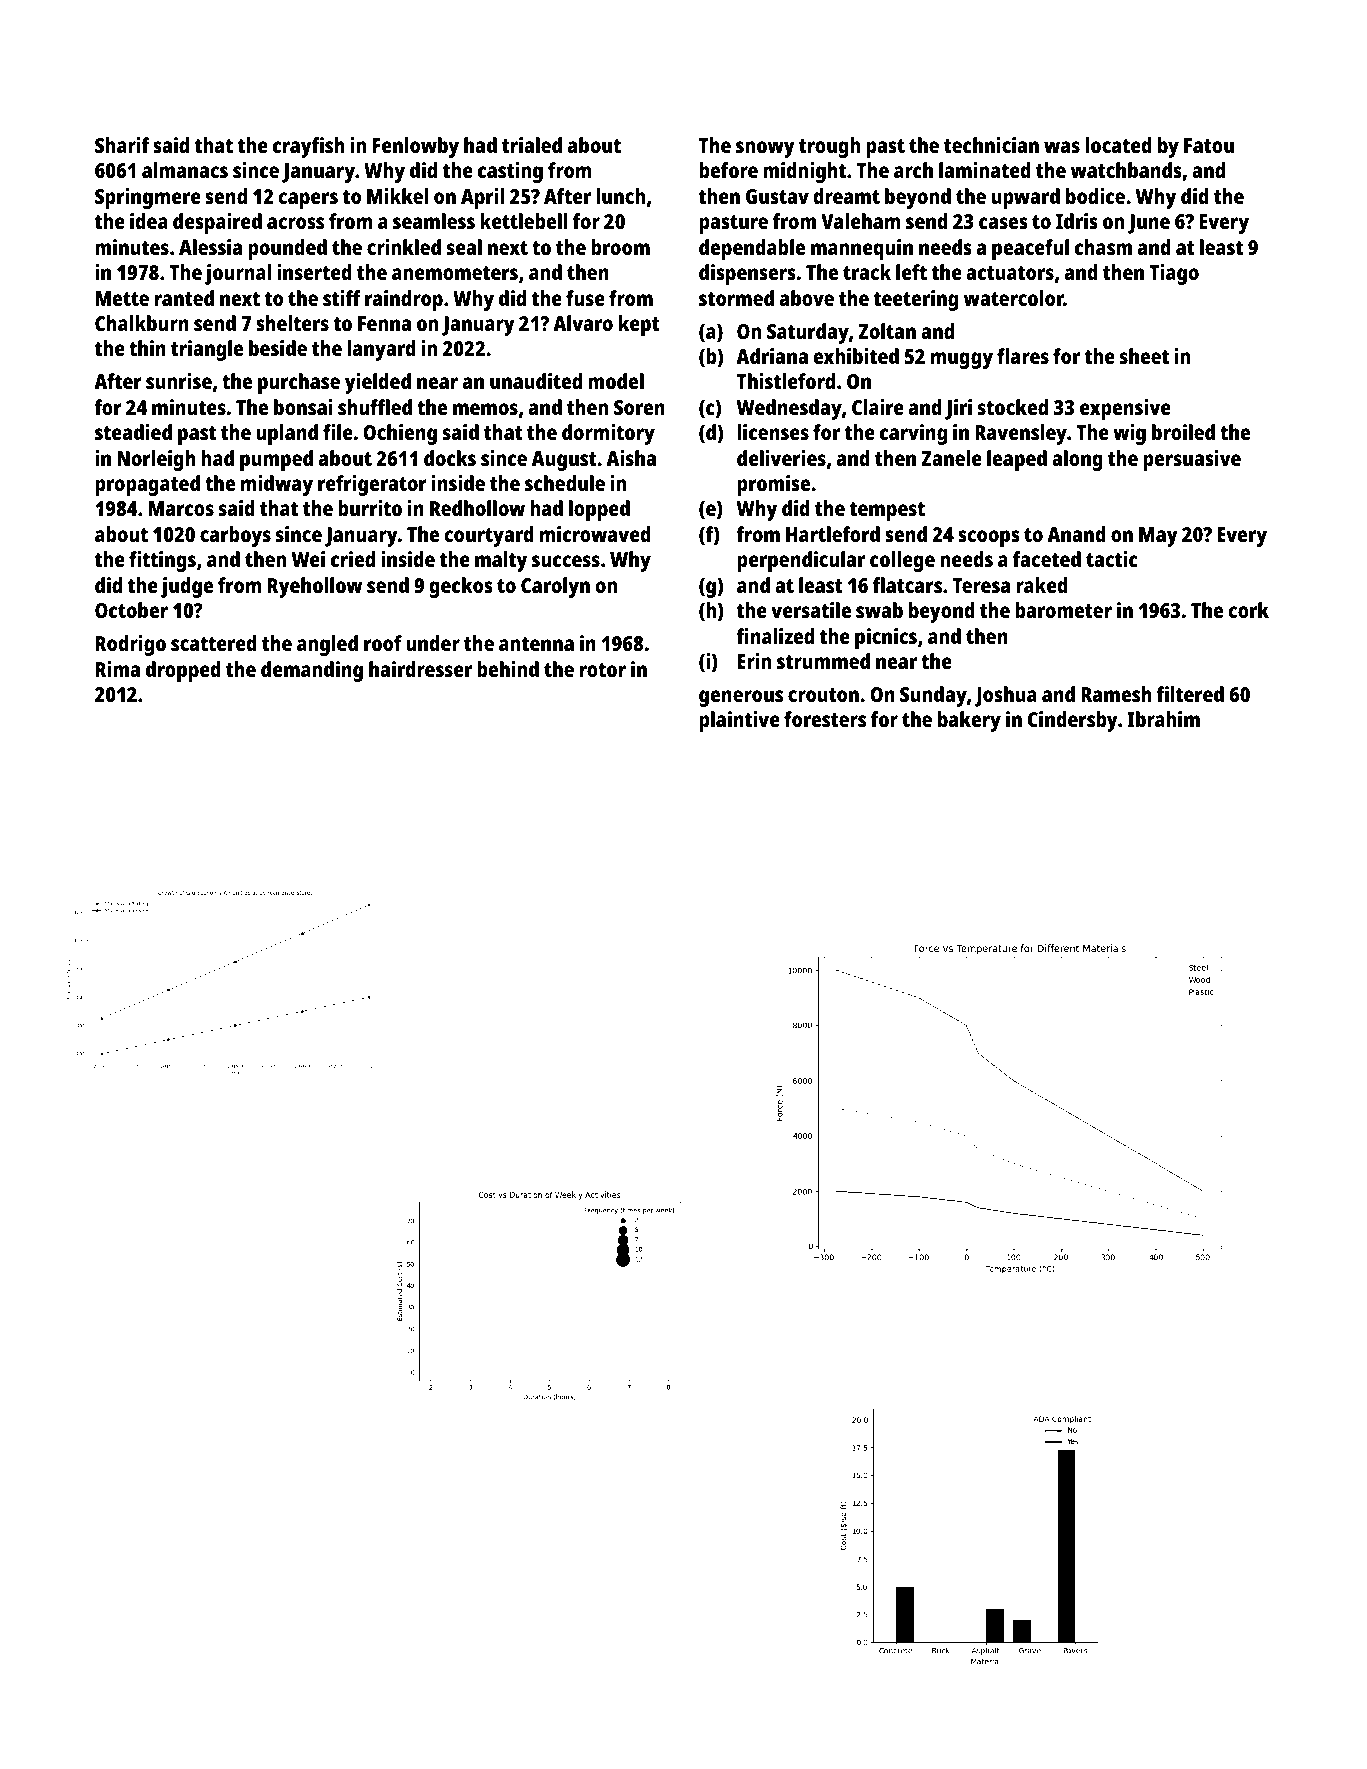 Image resolution: width=1367 pixels, height=1769 pixels. Describe the element at coordinates (991, 145) in the screenshot. I see `technician` at that location.
